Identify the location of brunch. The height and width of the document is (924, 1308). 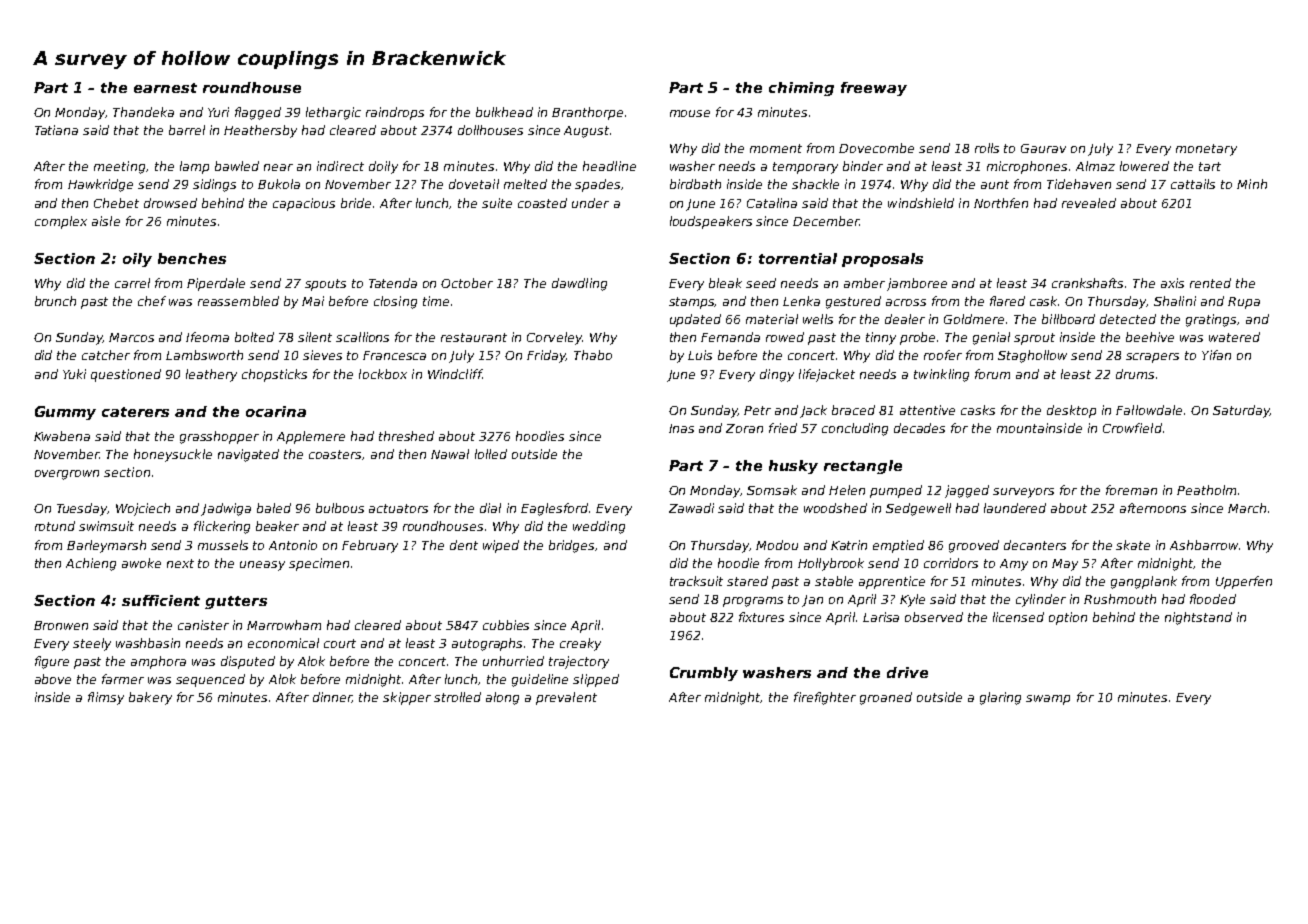
(55, 301).
